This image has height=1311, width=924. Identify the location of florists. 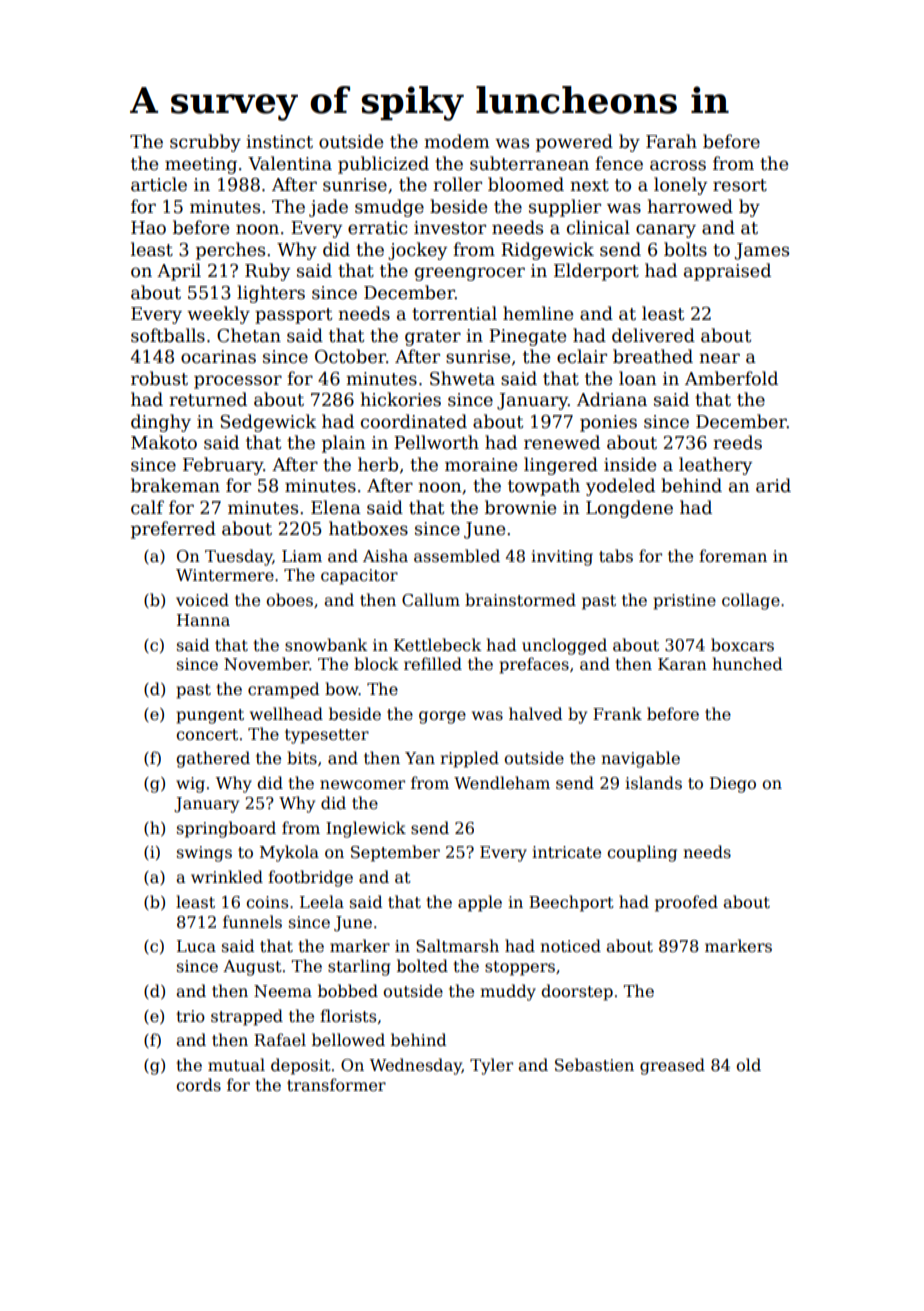
(348, 1015).
